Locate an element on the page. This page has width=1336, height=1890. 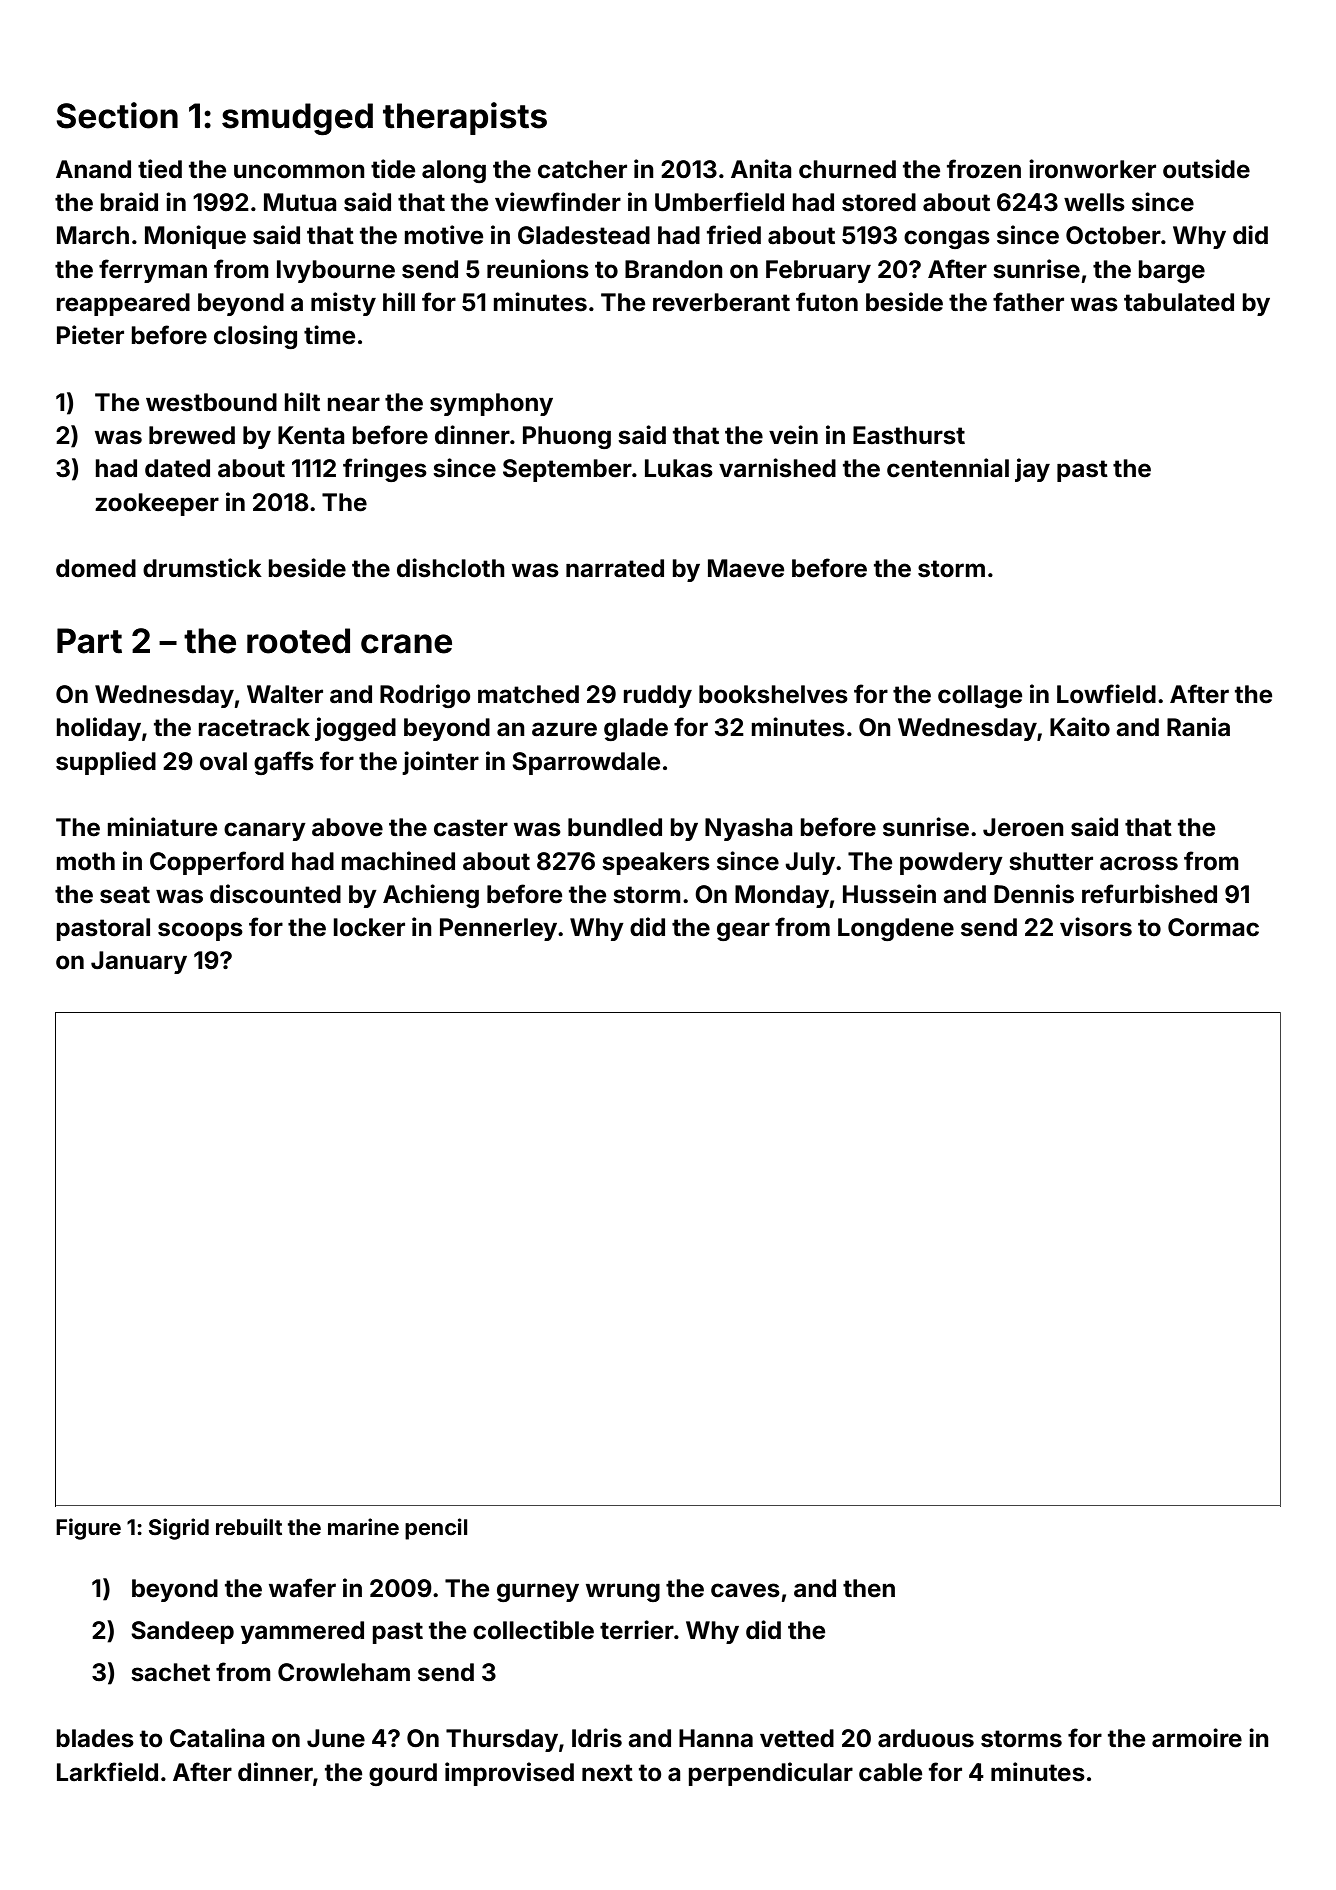
bundled is located at coordinates (615, 827).
